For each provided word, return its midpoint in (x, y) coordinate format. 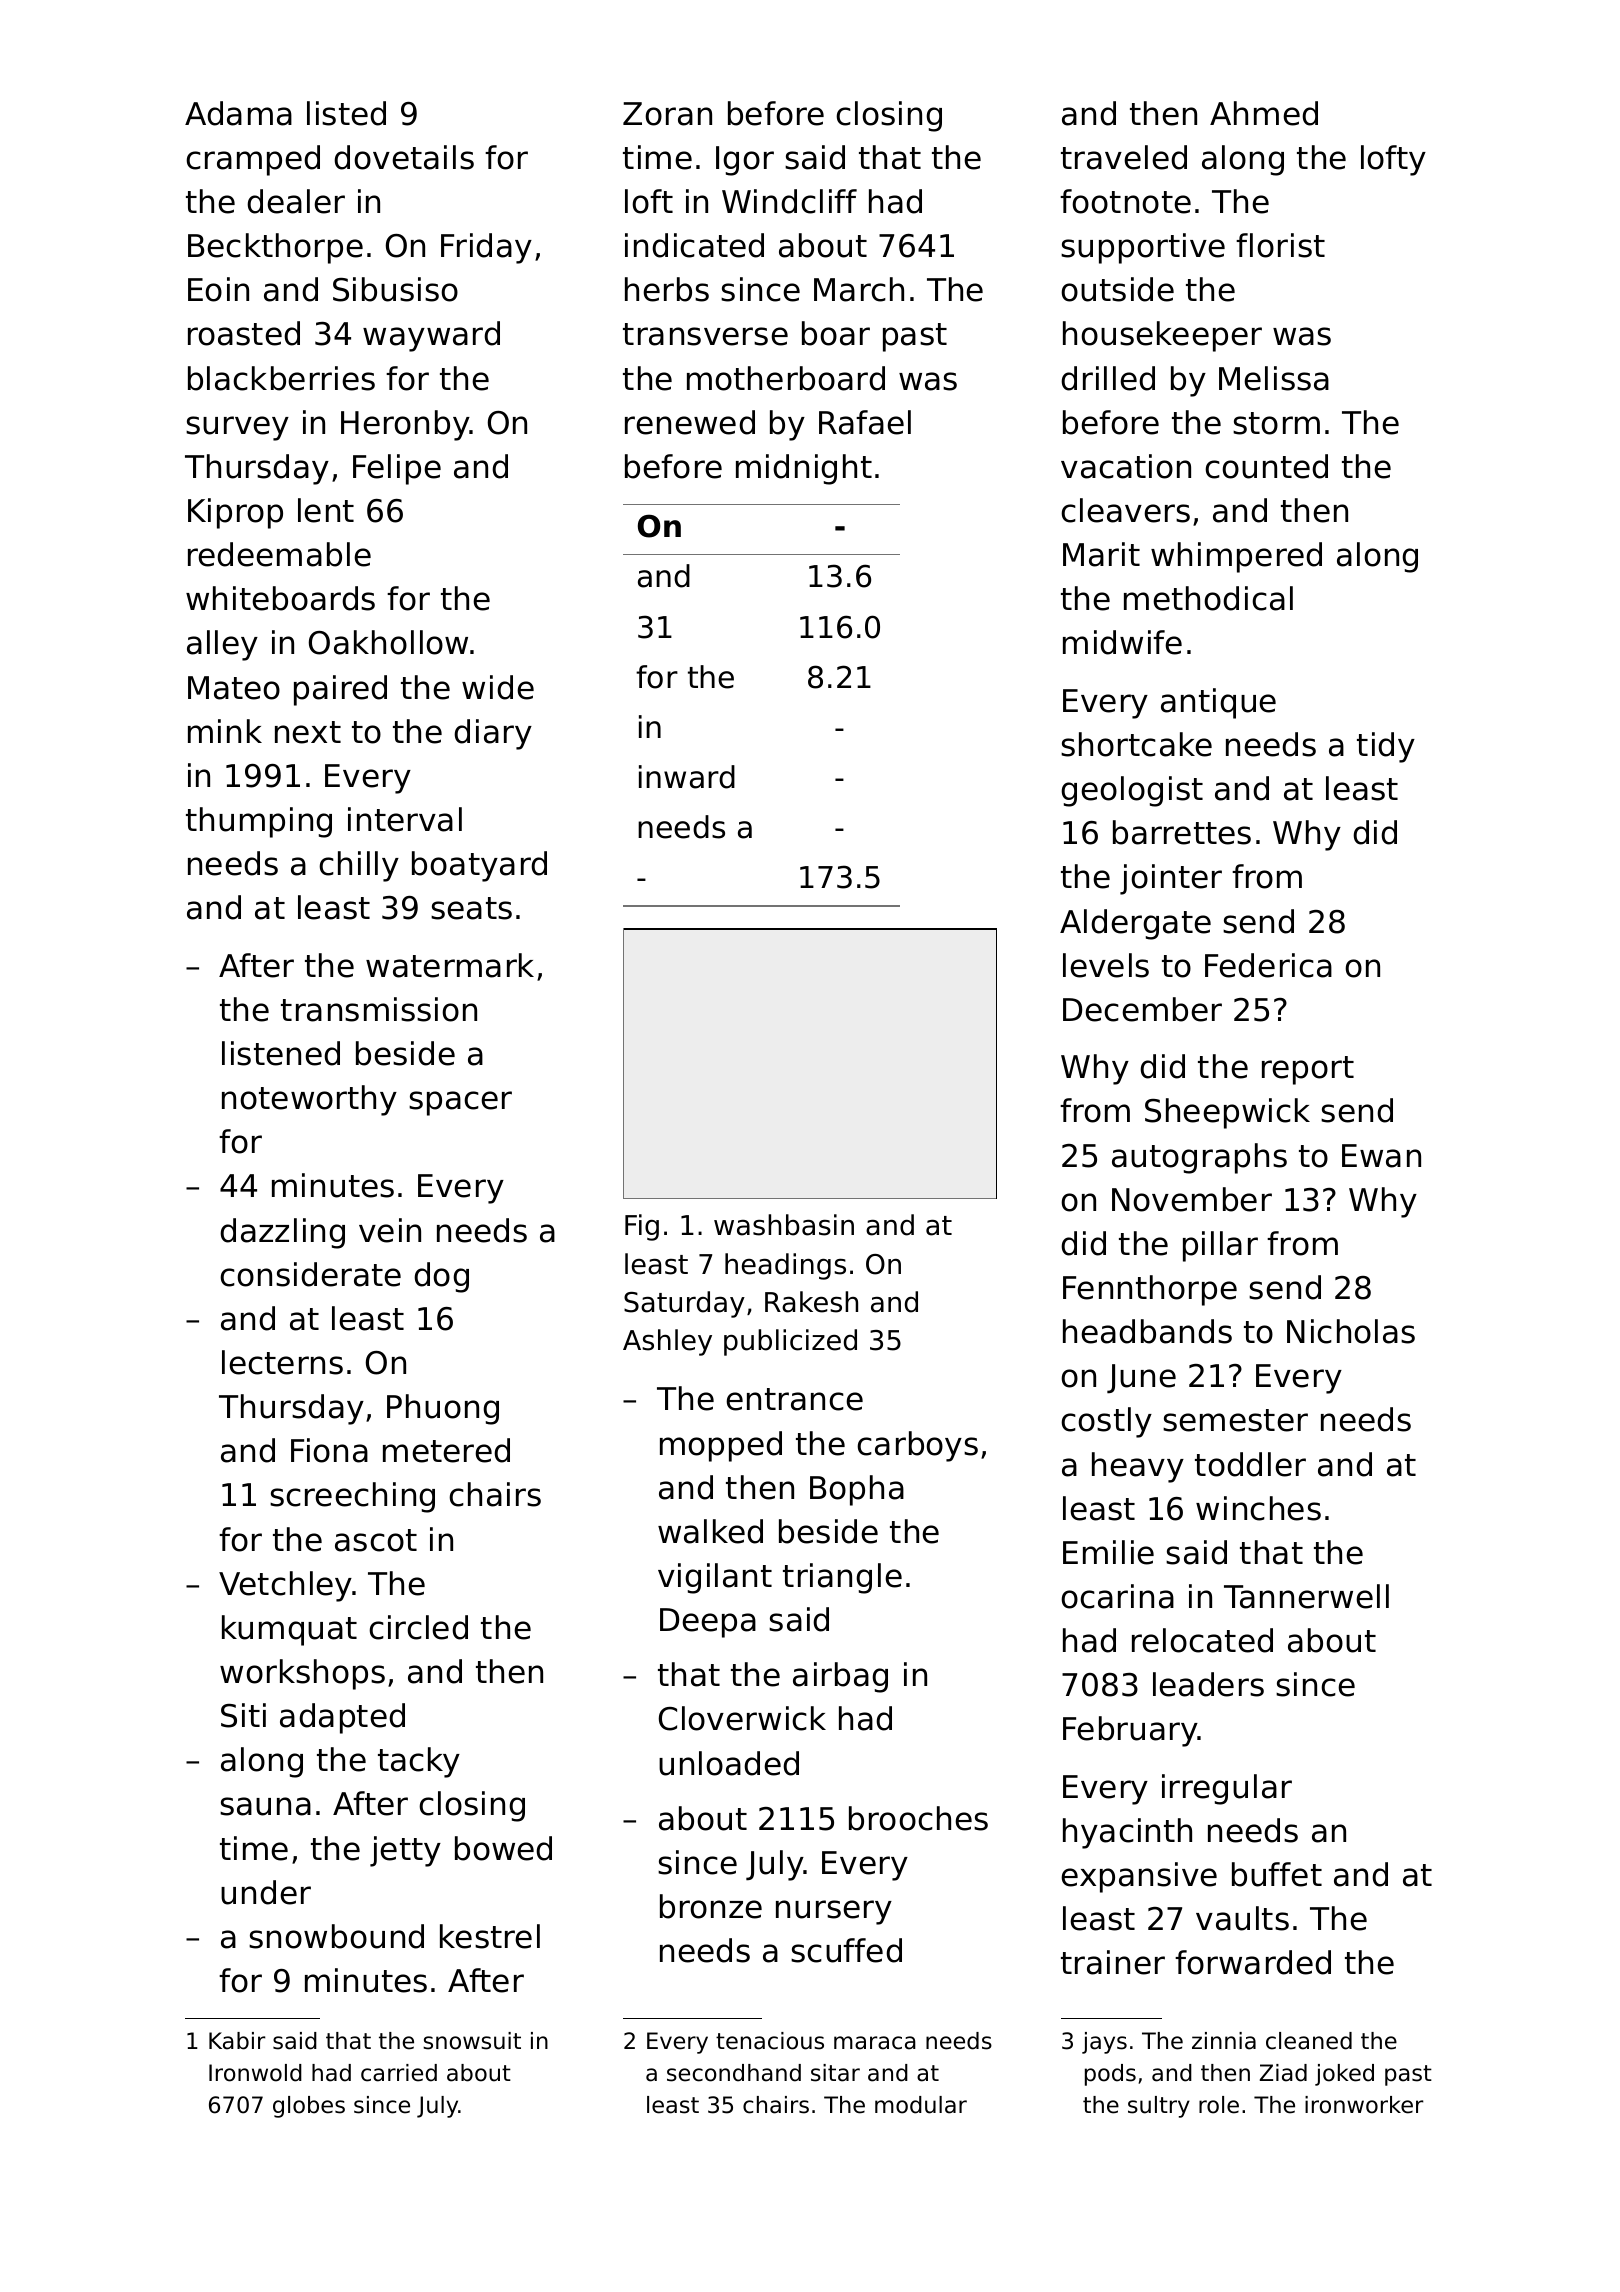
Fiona (329, 1450)
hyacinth (1127, 1833)
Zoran (667, 114)
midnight (804, 469)
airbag (840, 1677)
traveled (1124, 157)
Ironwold (255, 2073)
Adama (238, 113)
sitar (835, 2073)
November (1192, 1199)
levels (1106, 965)
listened (281, 1053)
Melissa (1274, 378)
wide (498, 687)
